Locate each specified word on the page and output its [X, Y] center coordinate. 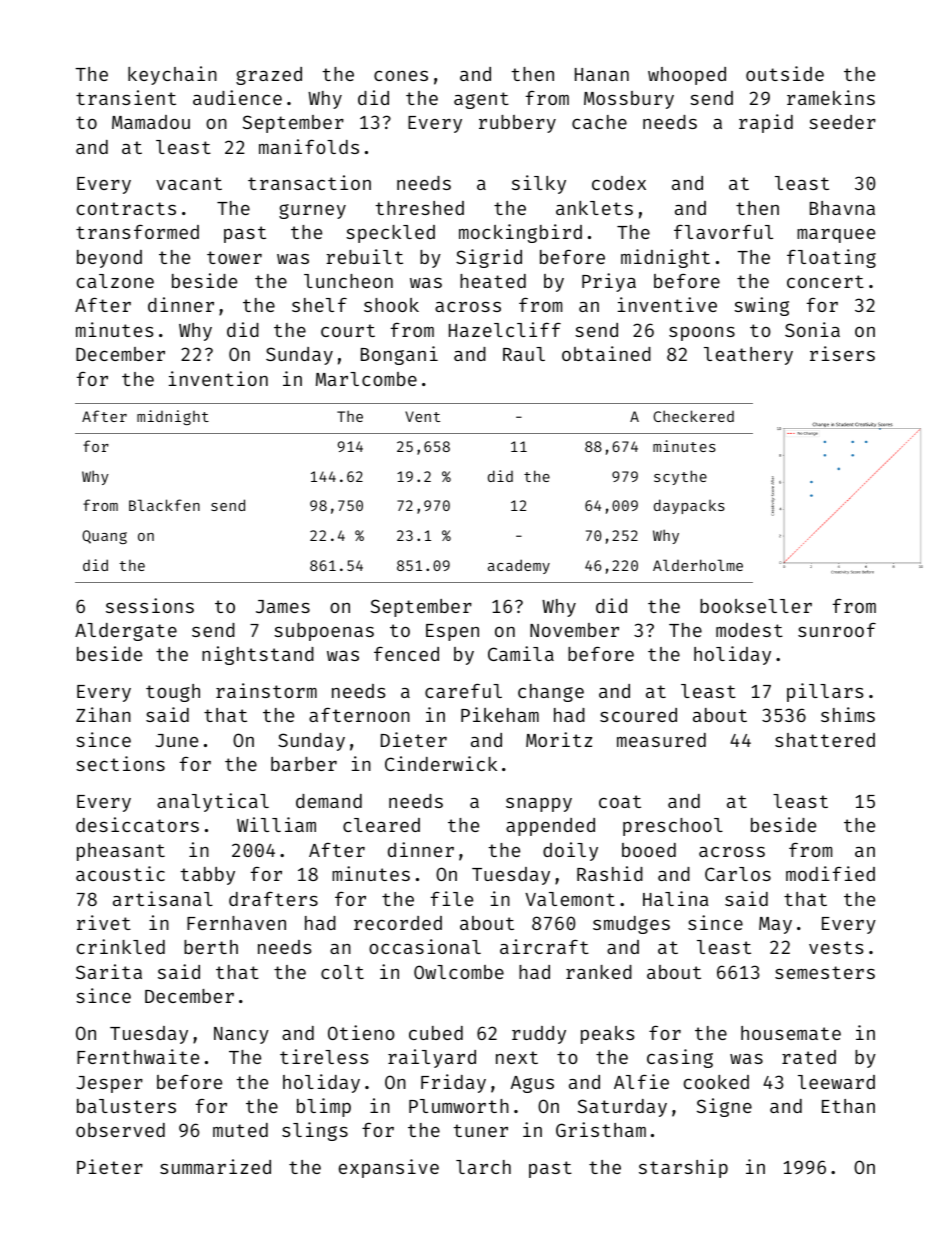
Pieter [110, 1166]
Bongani [399, 355]
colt [342, 972]
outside [785, 73]
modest [749, 630]
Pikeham [500, 714]
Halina [676, 898]
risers [842, 353]
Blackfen [164, 505]
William [276, 824]
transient [126, 97]
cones [401, 76]
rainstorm [266, 690]
